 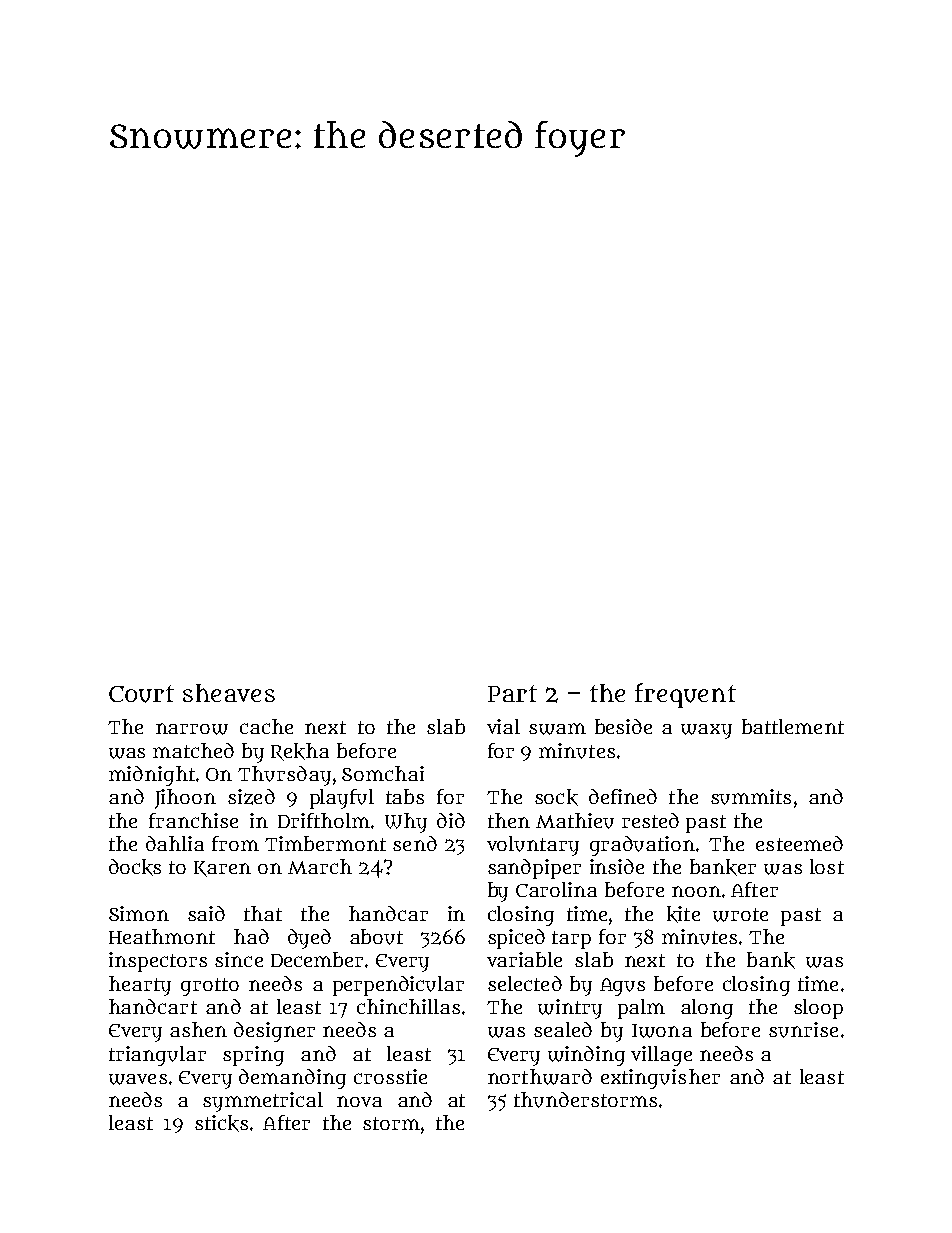 What do you see at coordinates (192, 729) in the screenshot?
I see `narrow` at bounding box center [192, 729].
